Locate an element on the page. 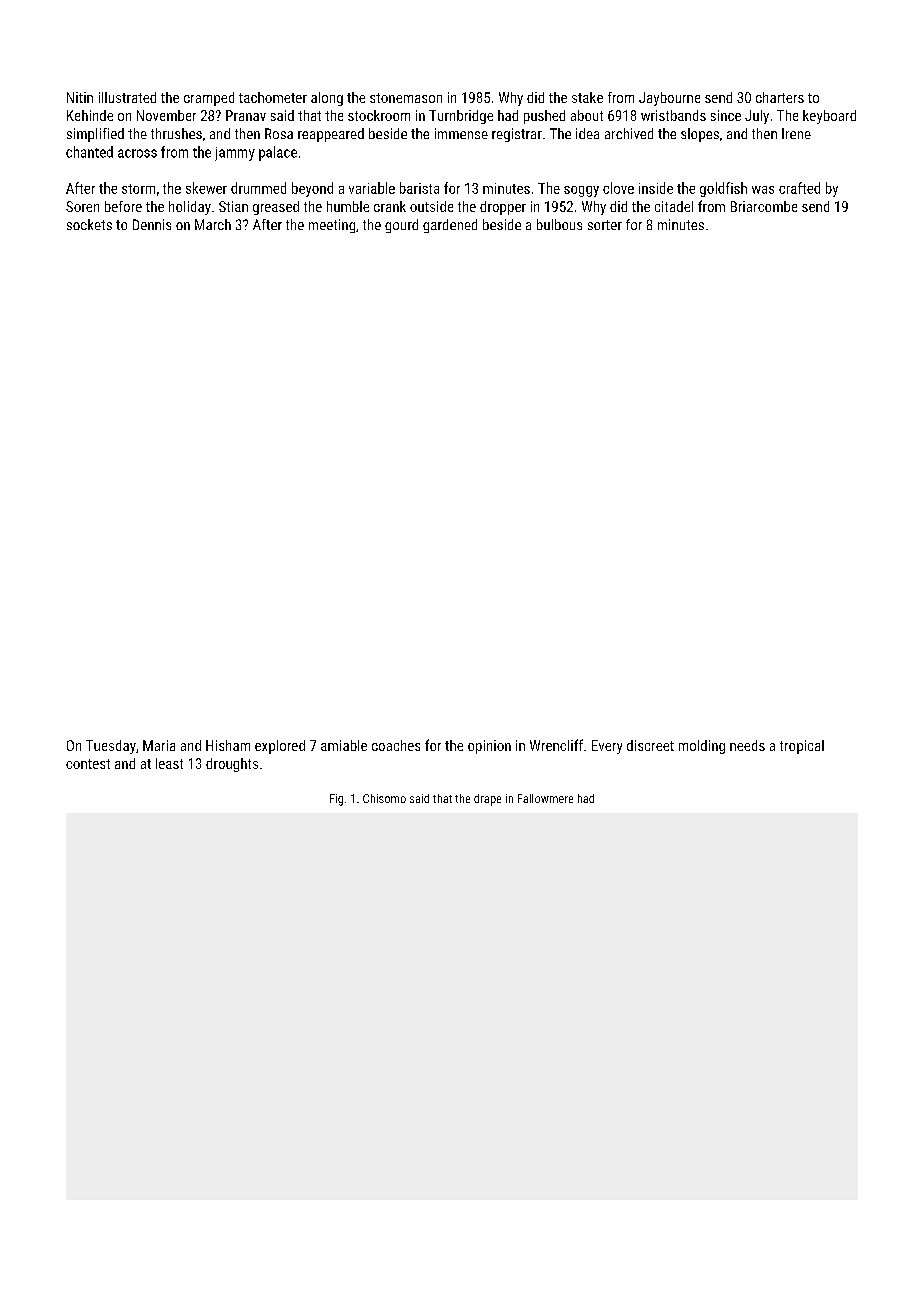  Pranav is located at coordinates (246, 115).
